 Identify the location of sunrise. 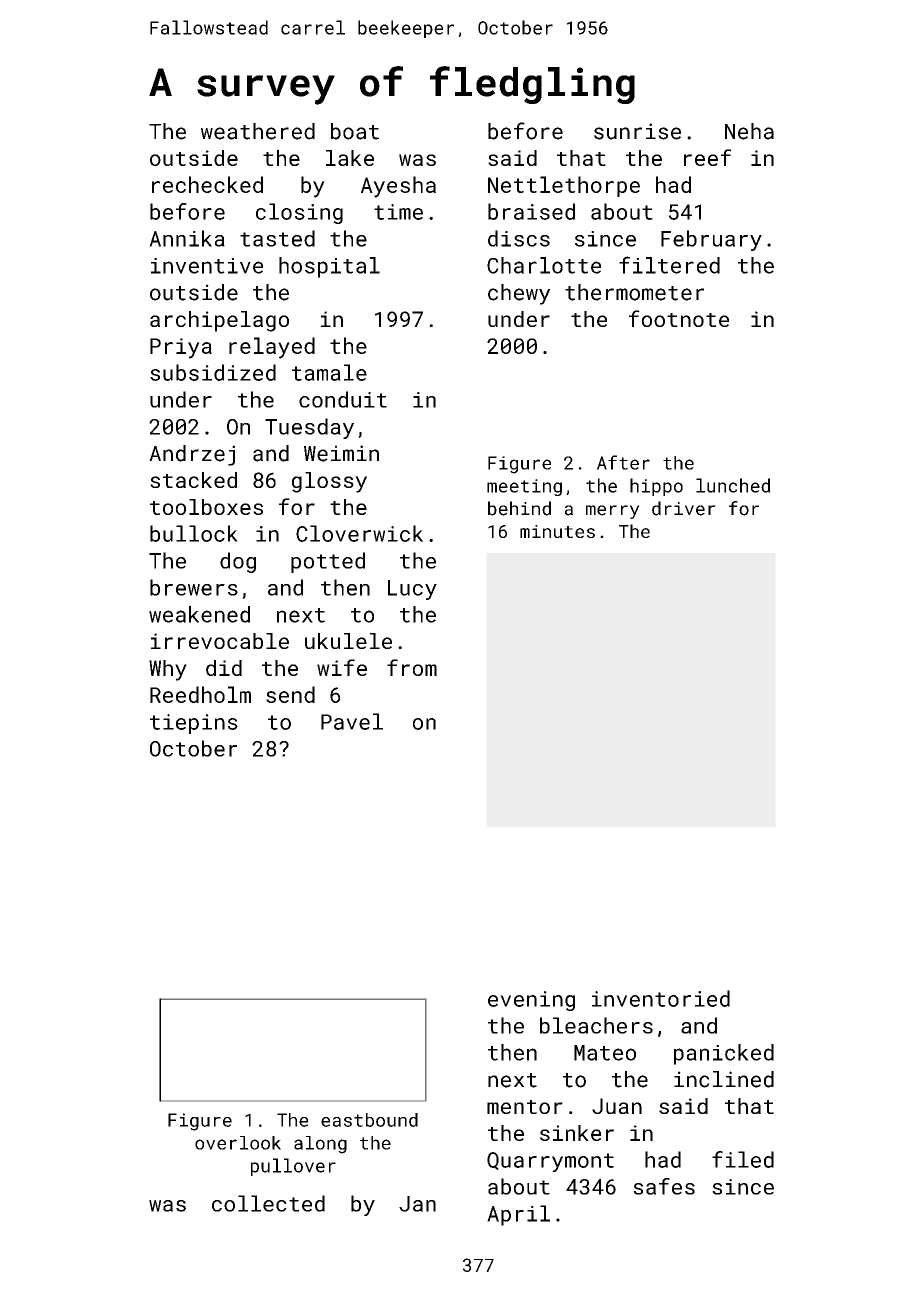
(637, 131).
